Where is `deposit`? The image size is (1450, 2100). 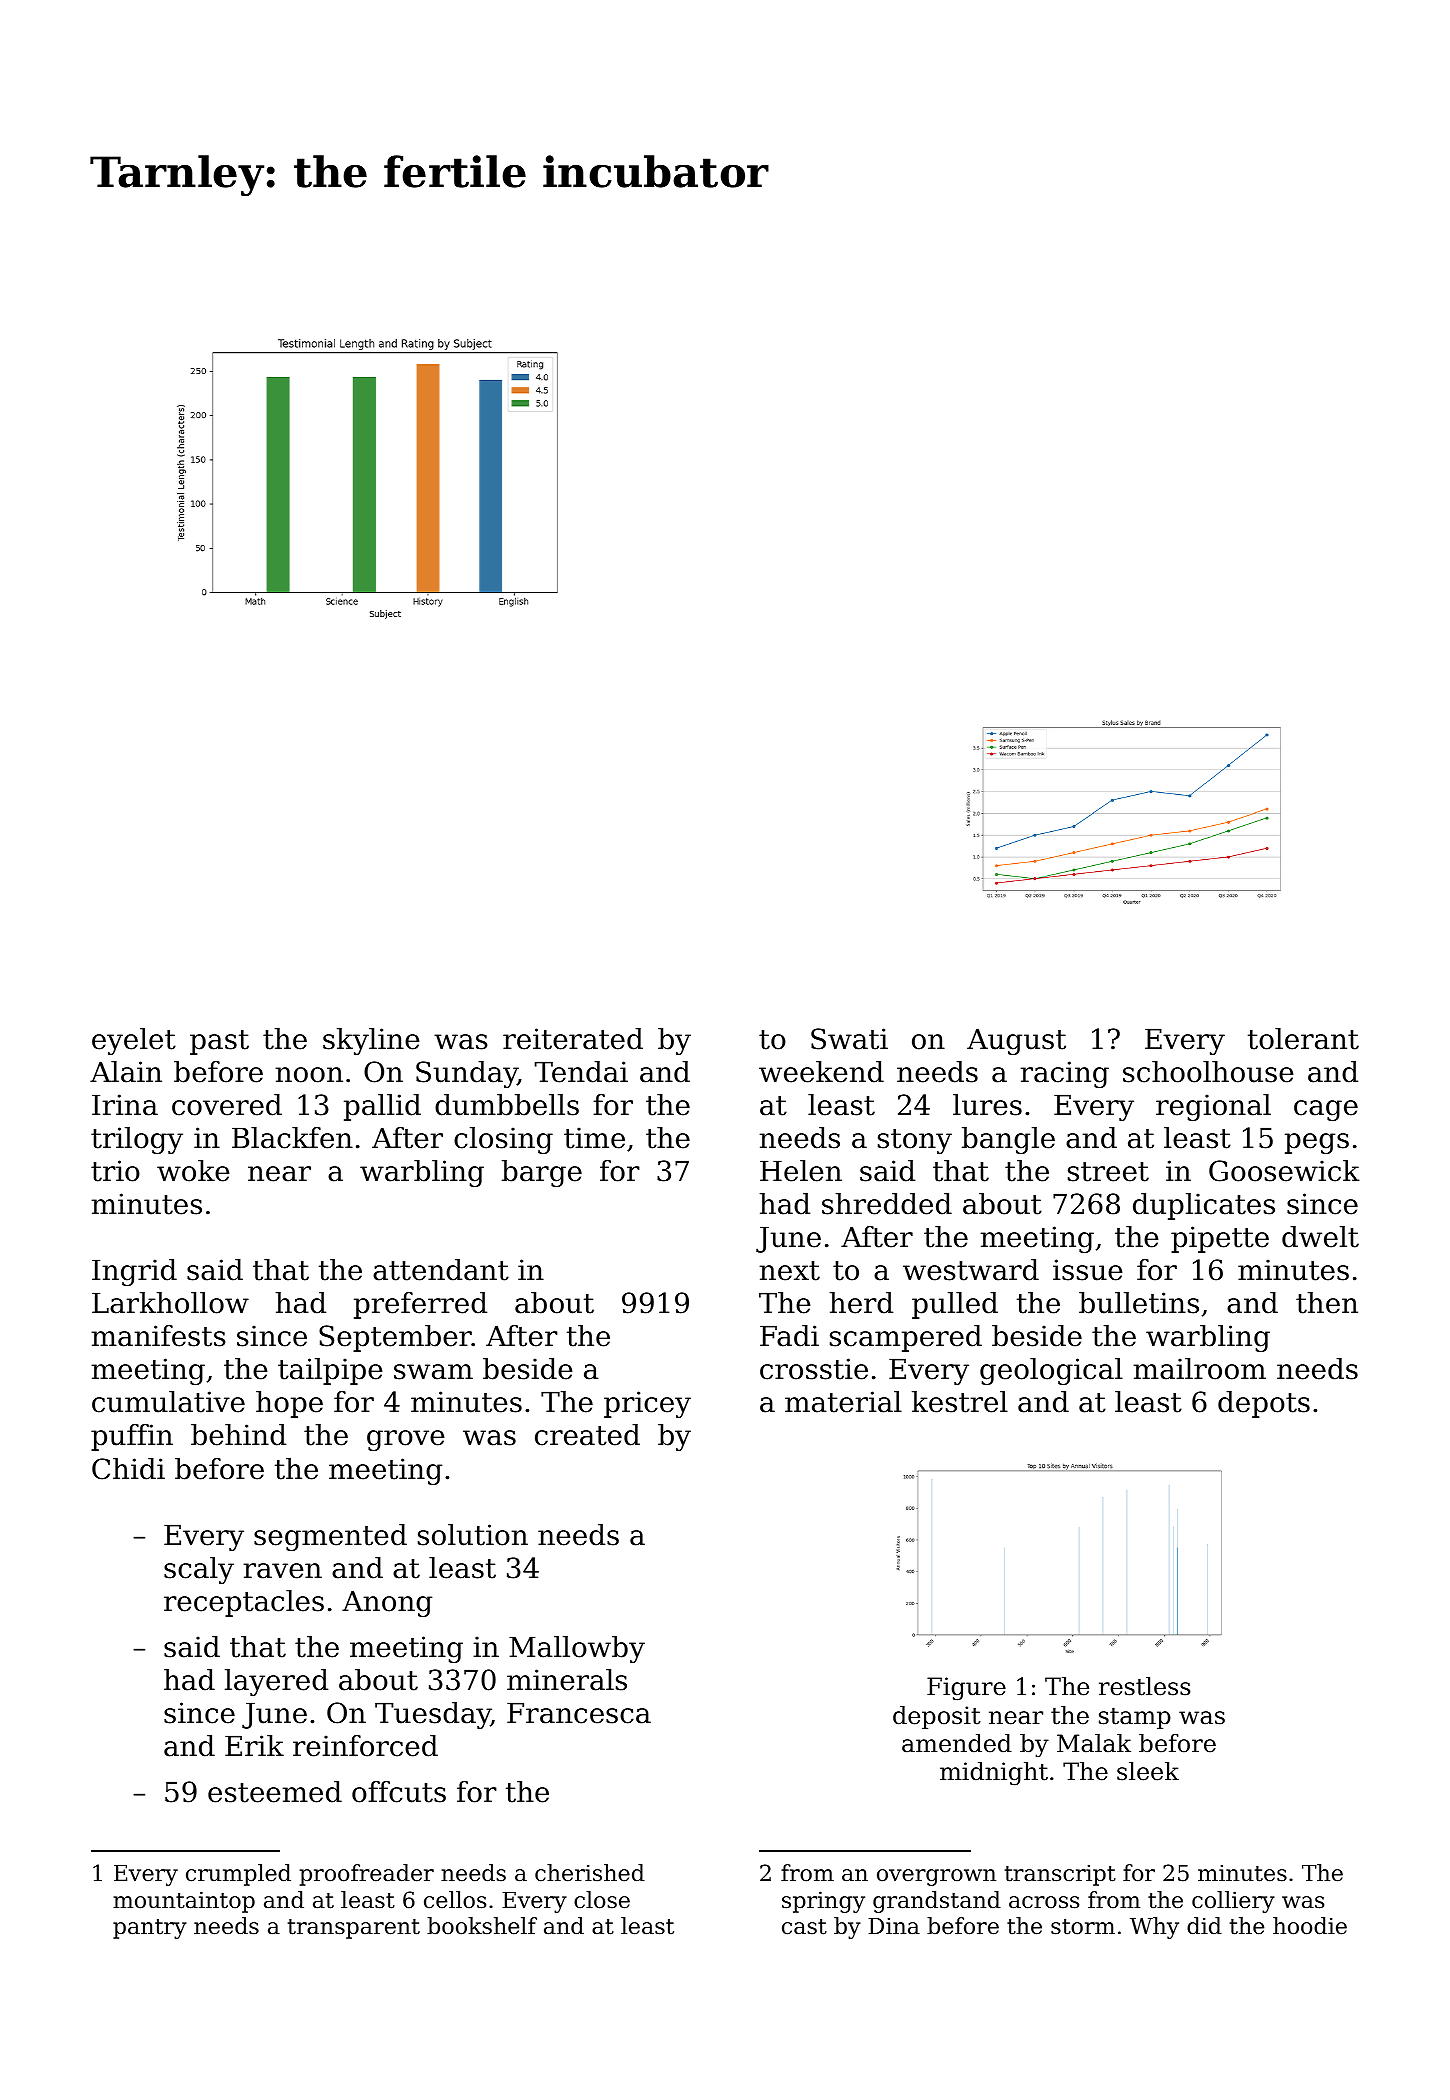 deposit is located at coordinates (937, 1717).
